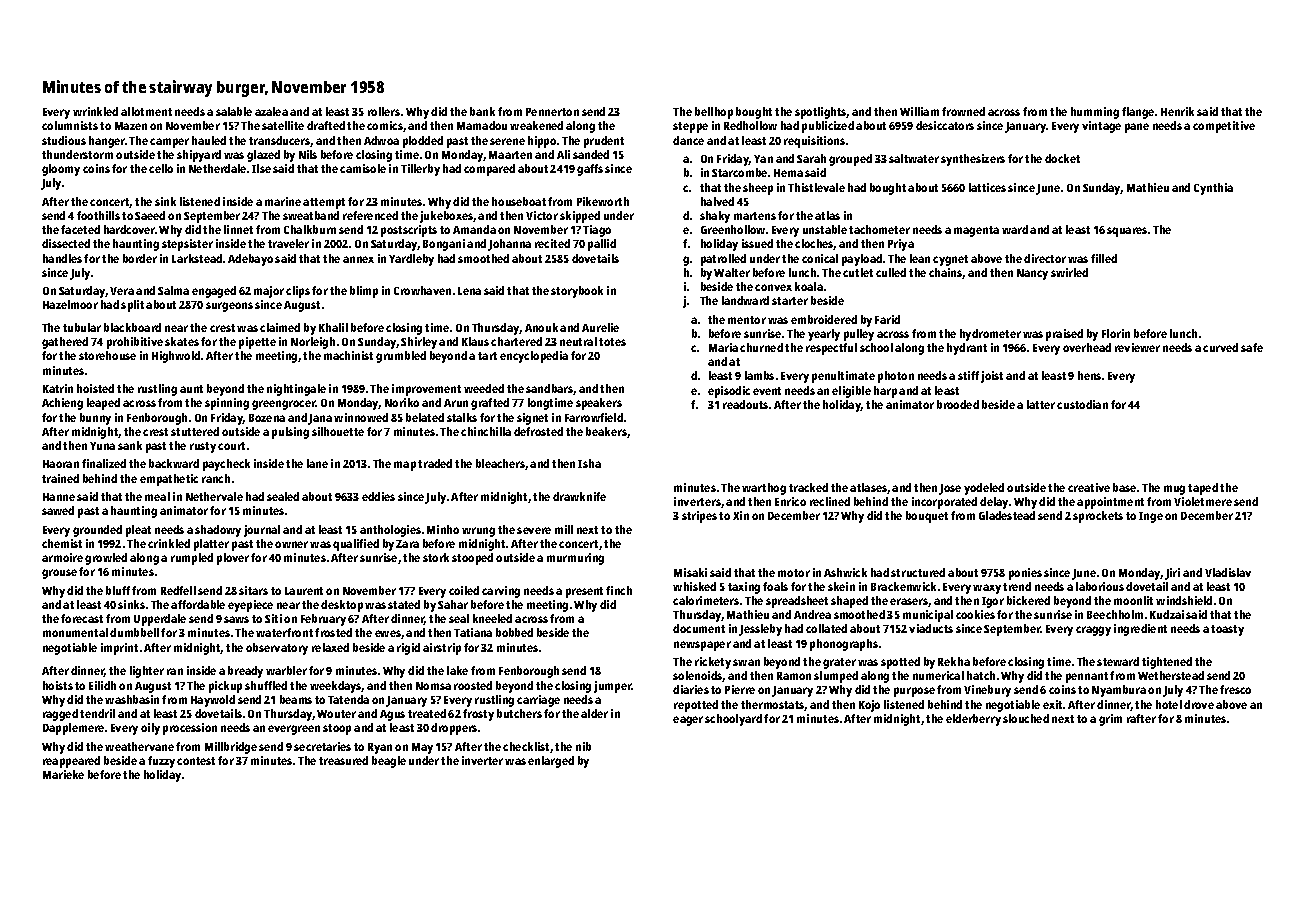 This screenshot has width=1308, height=924. What do you see at coordinates (552, 112) in the screenshot?
I see `Pennerton` at bounding box center [552, 112].
